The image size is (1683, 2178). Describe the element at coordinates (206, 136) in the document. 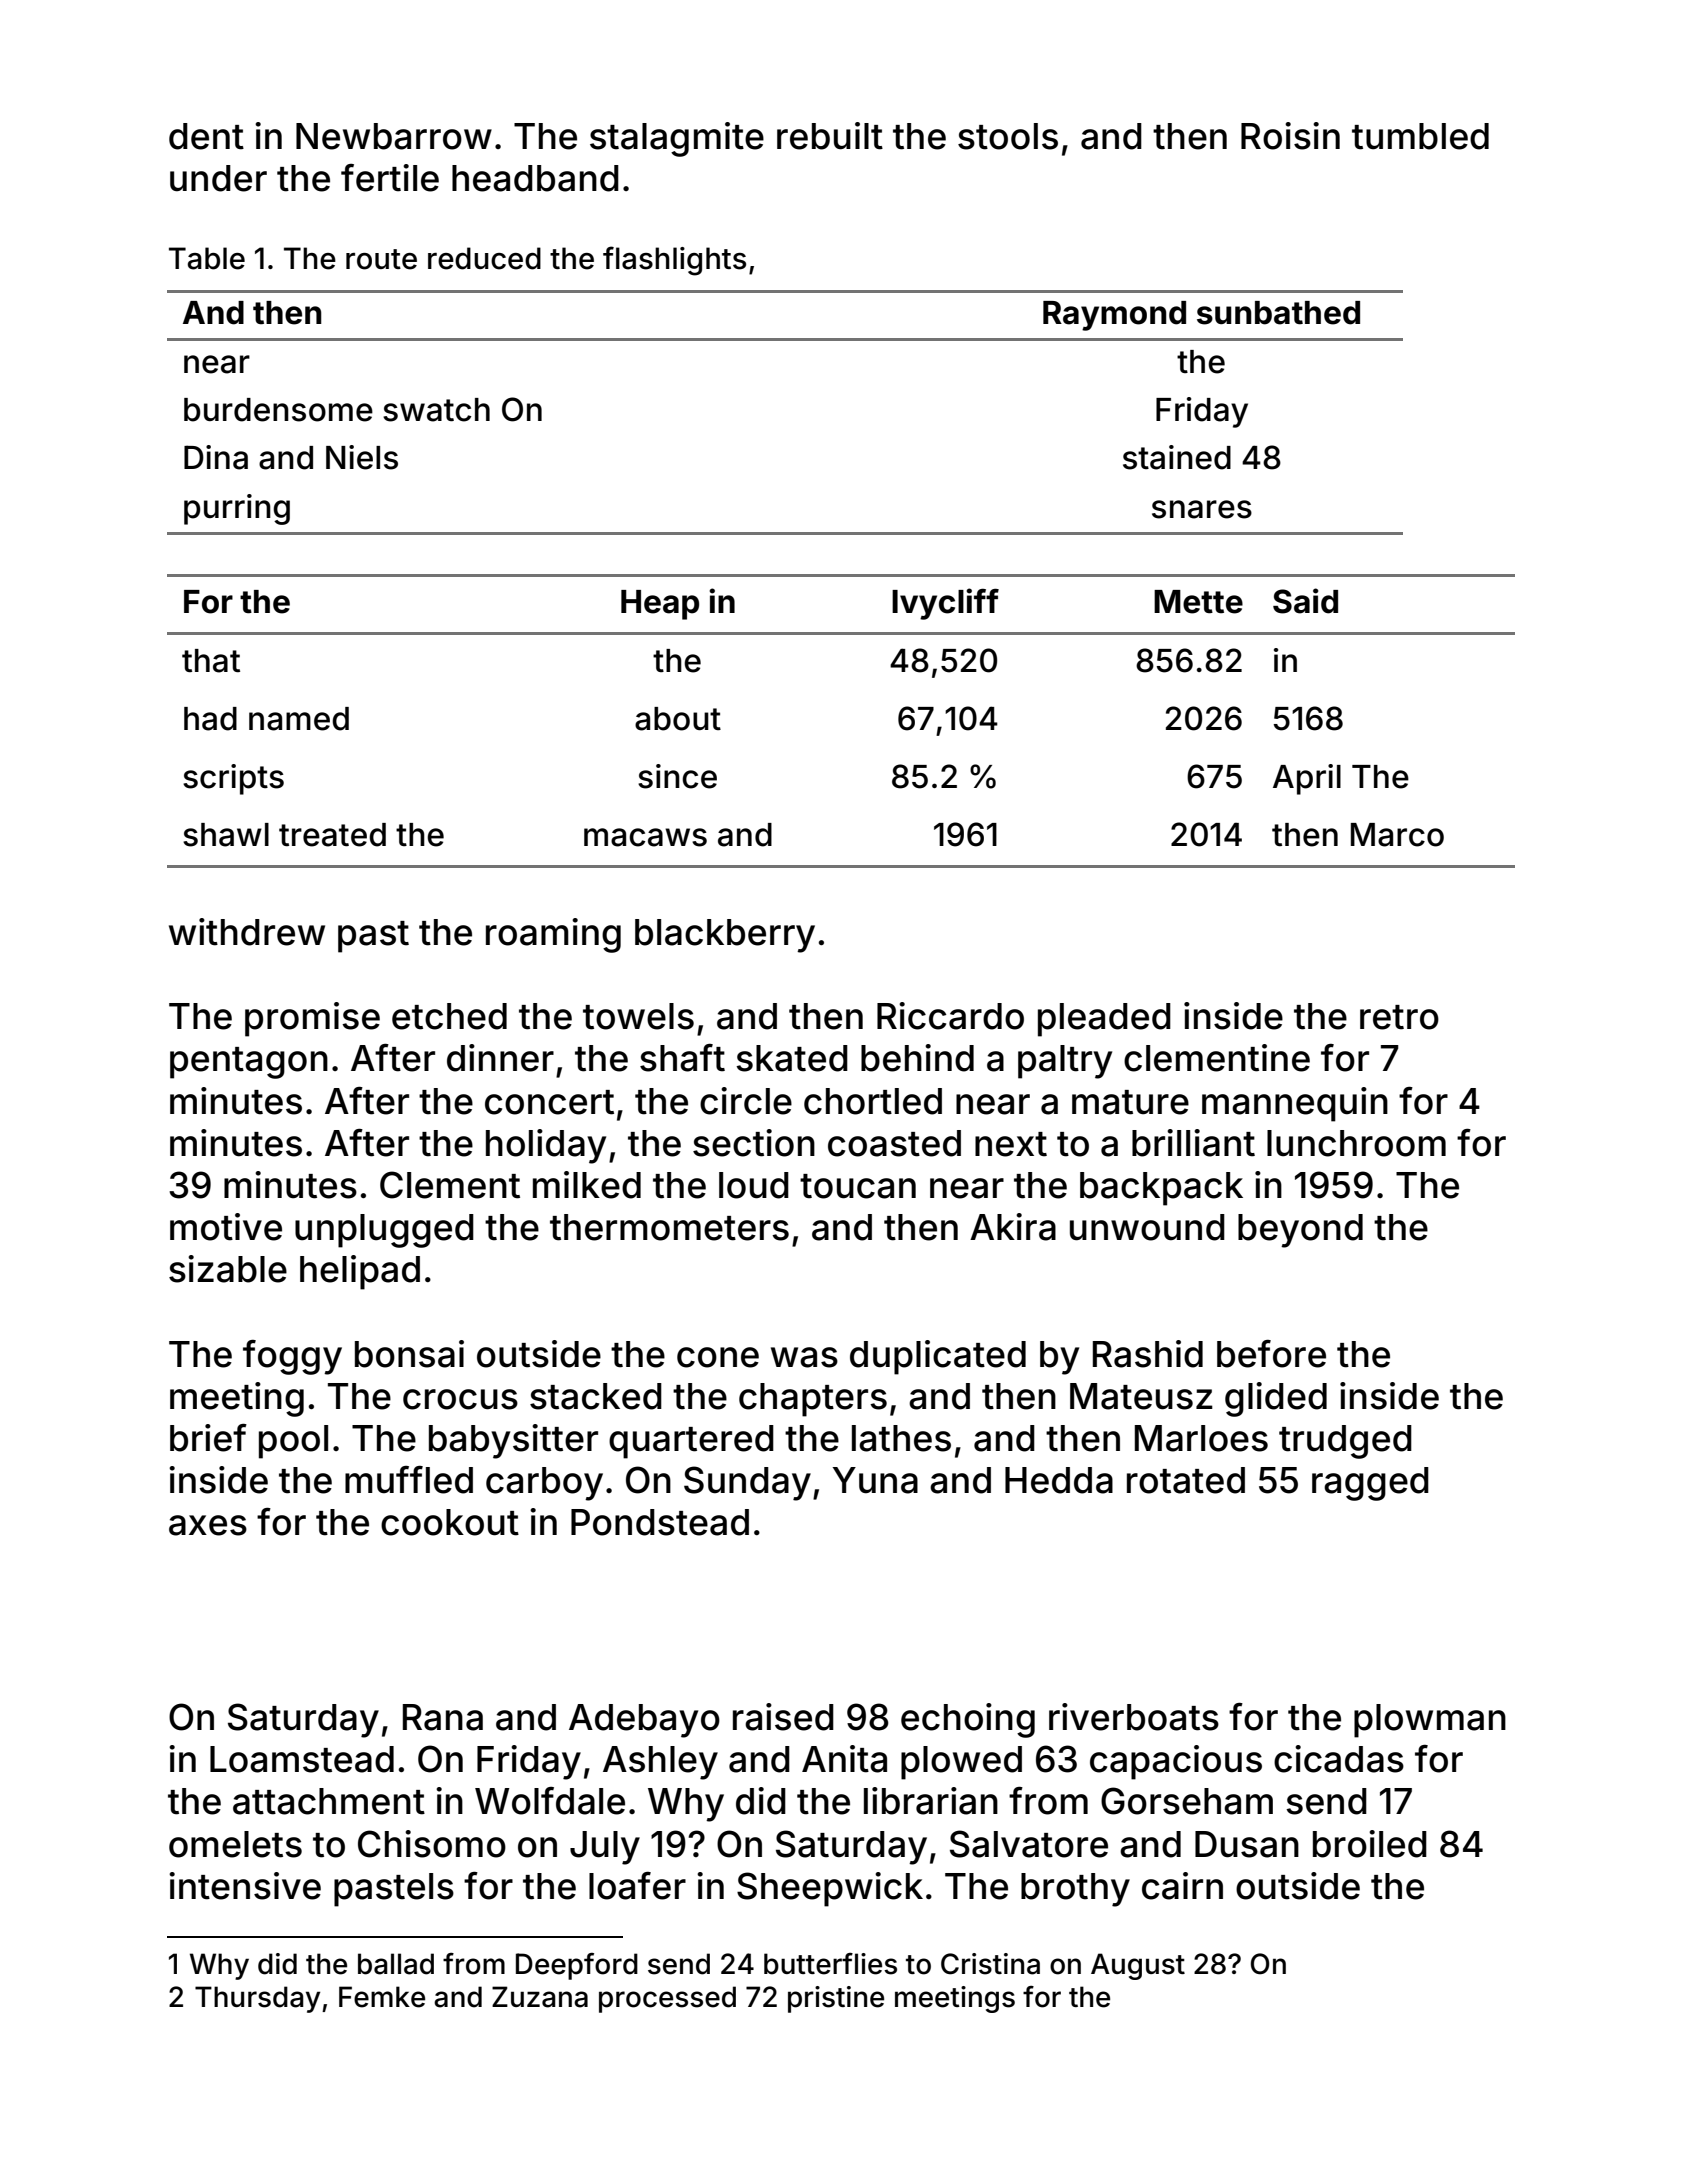

I see `dent` at that location.
